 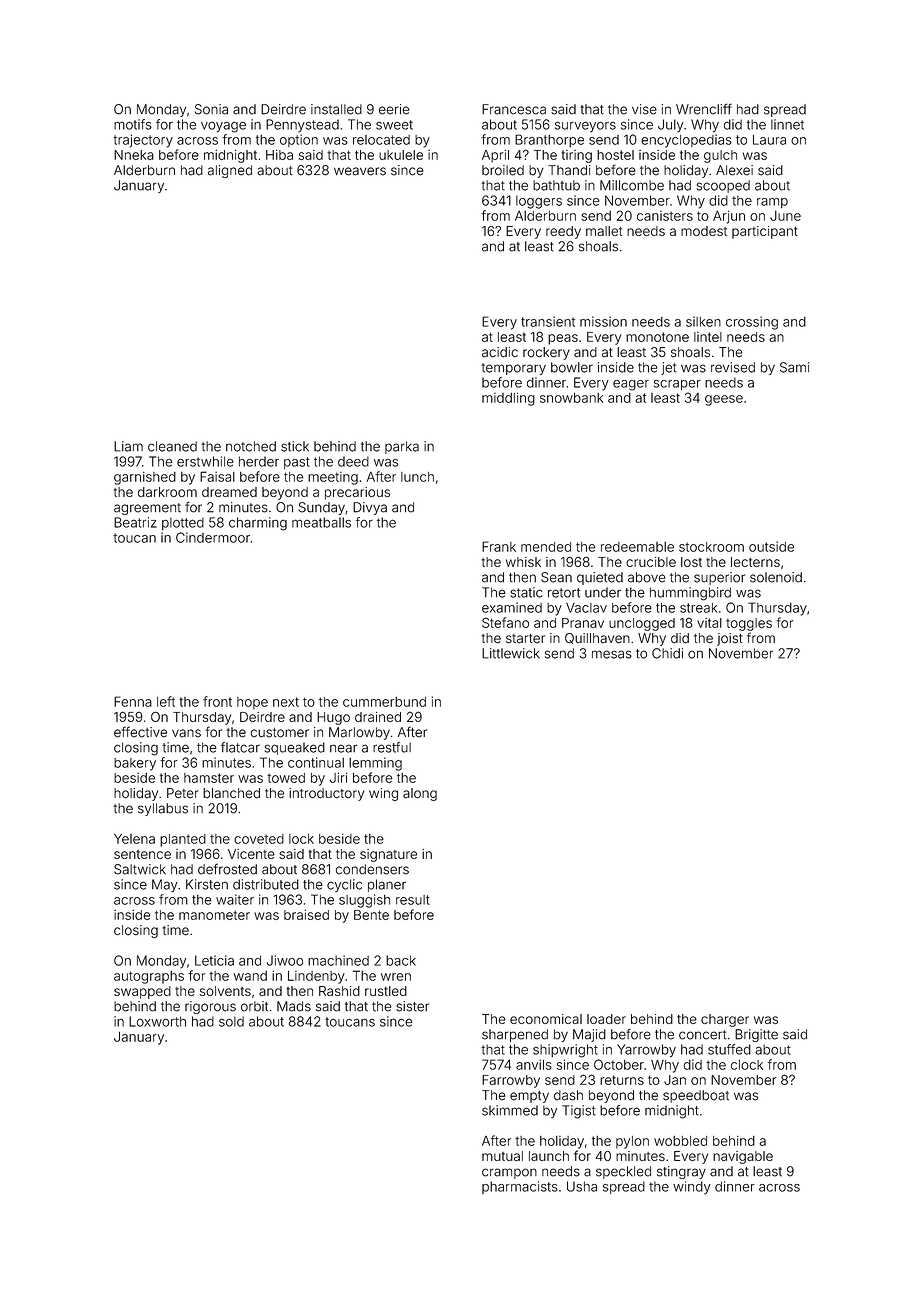 What do you see at coordinates (157, 1021) in the screenshot?
I see `Loxworth` at bounding box center [157, 1021].
